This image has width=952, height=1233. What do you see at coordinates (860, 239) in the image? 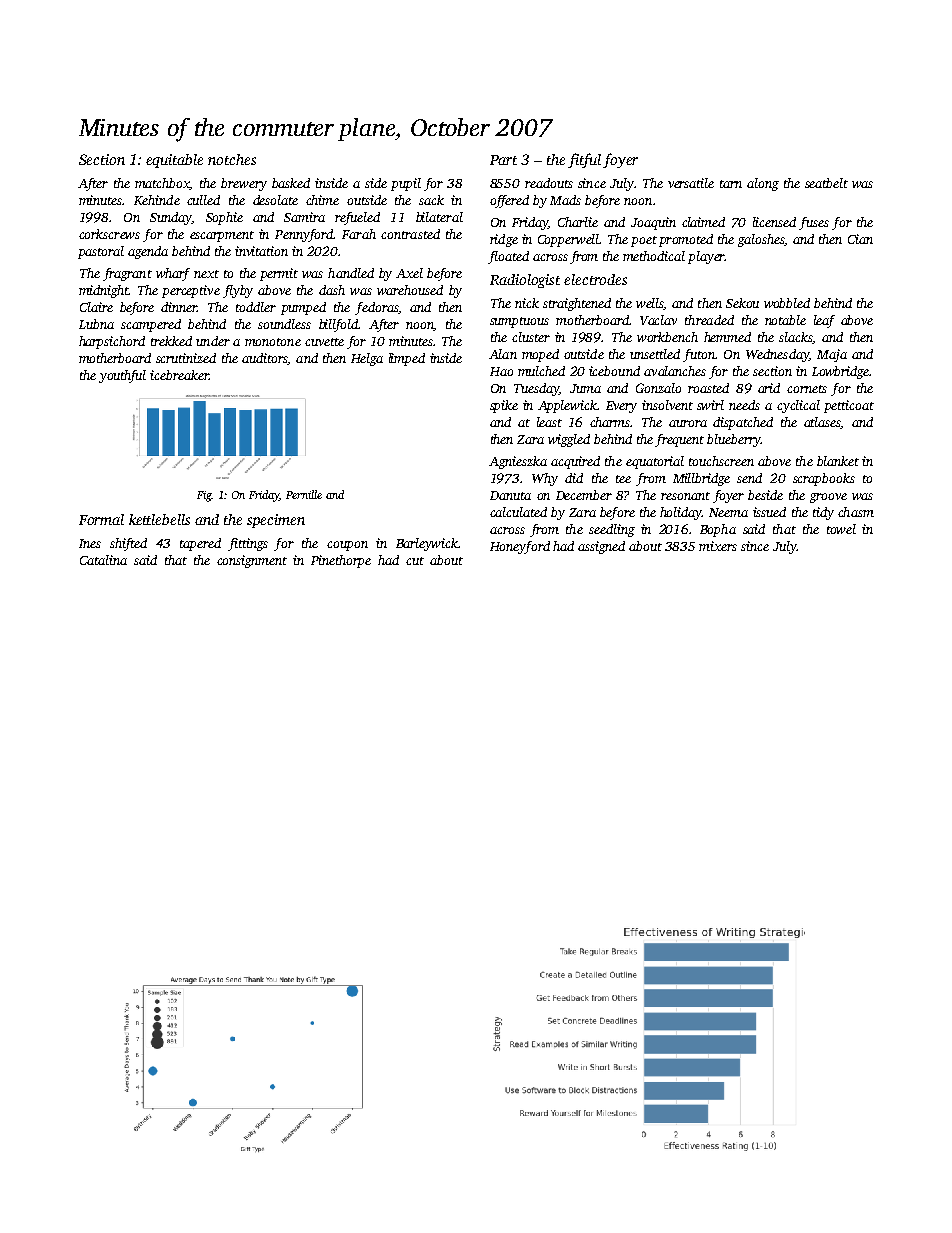
I see `Cian` at bounding box center [860, 239].
